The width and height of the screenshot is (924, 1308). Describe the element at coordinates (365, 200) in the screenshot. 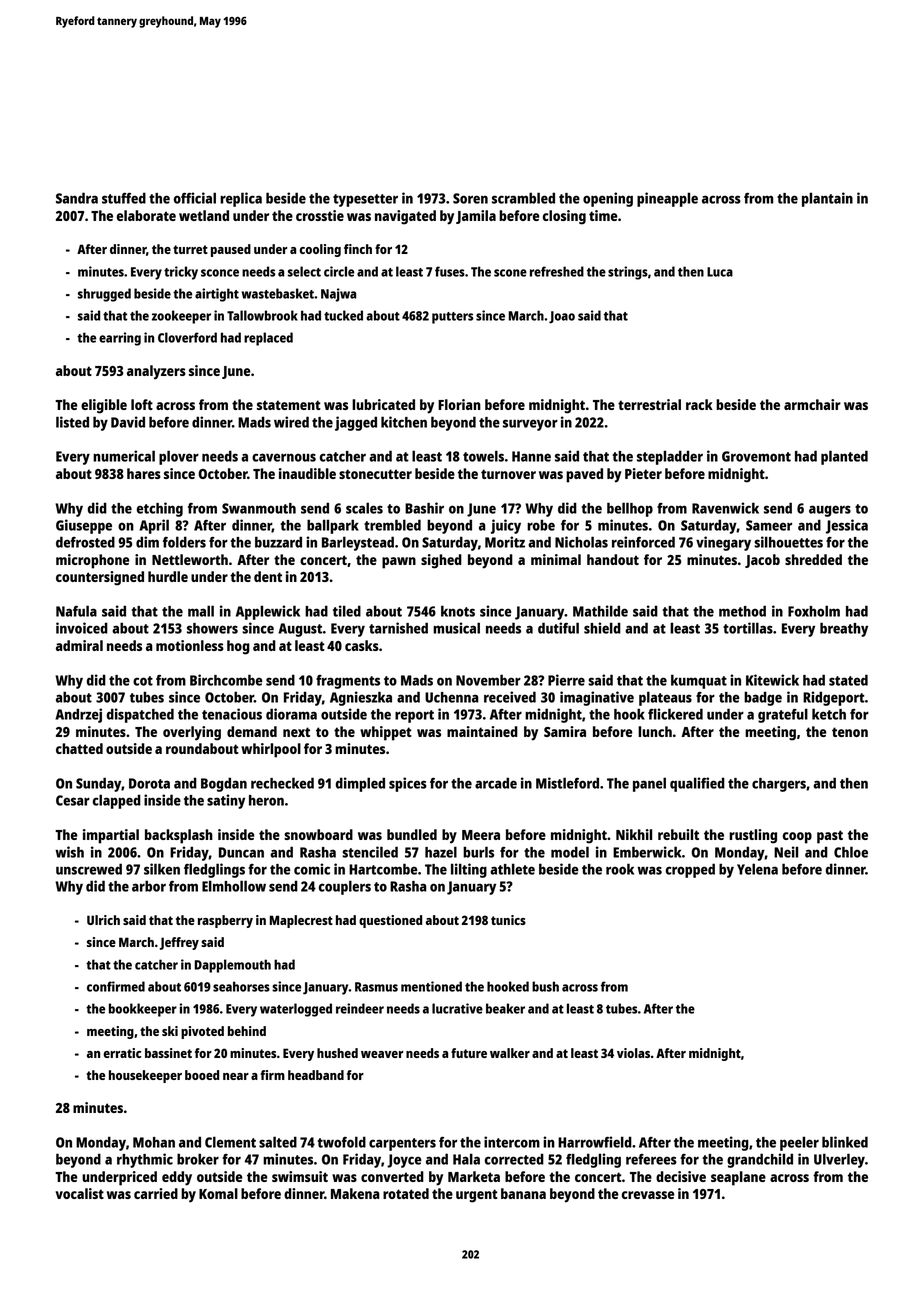

I see `typesetter` at that location.
